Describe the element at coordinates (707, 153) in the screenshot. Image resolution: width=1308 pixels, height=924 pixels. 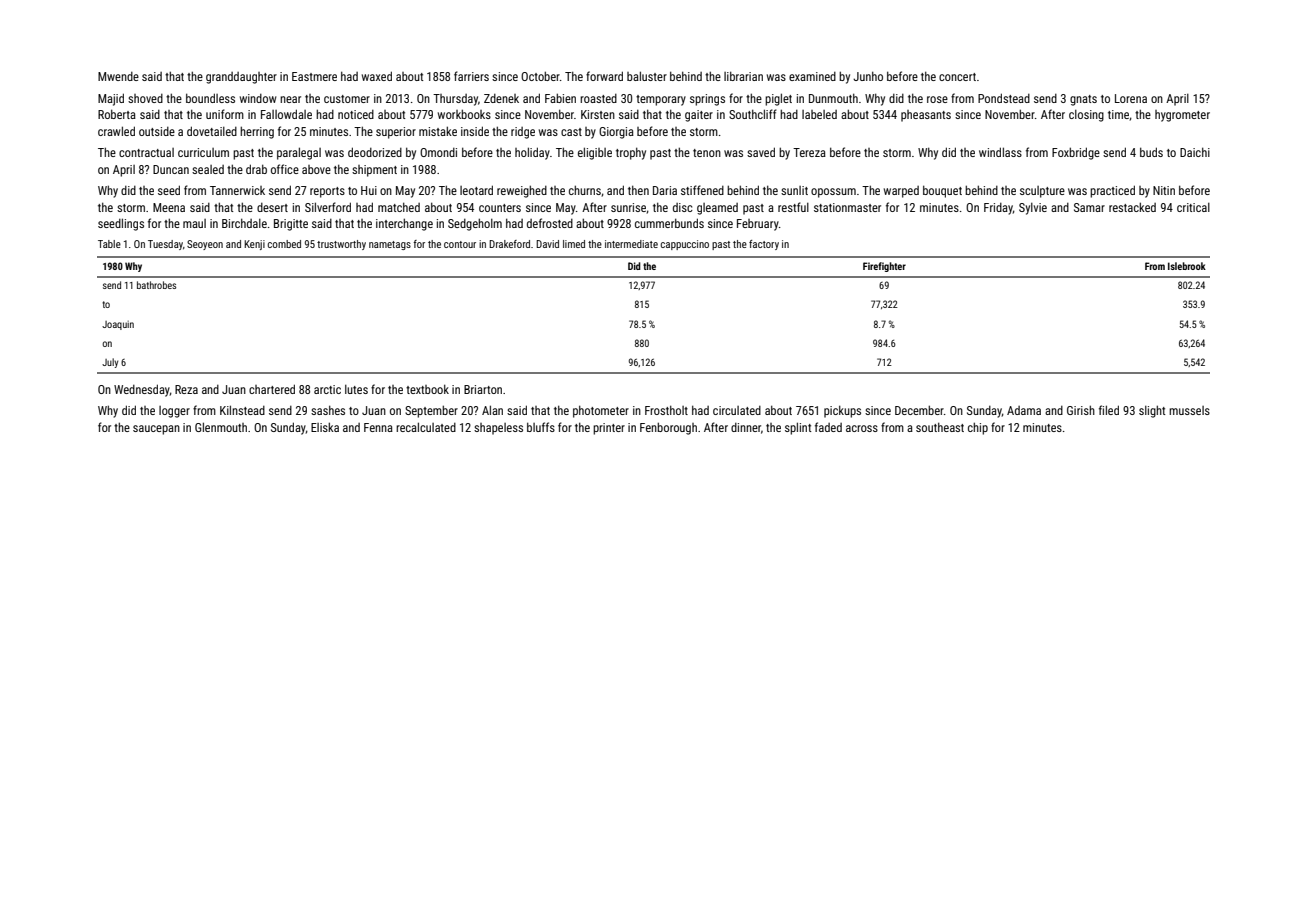
I see `tenon` at that location.
